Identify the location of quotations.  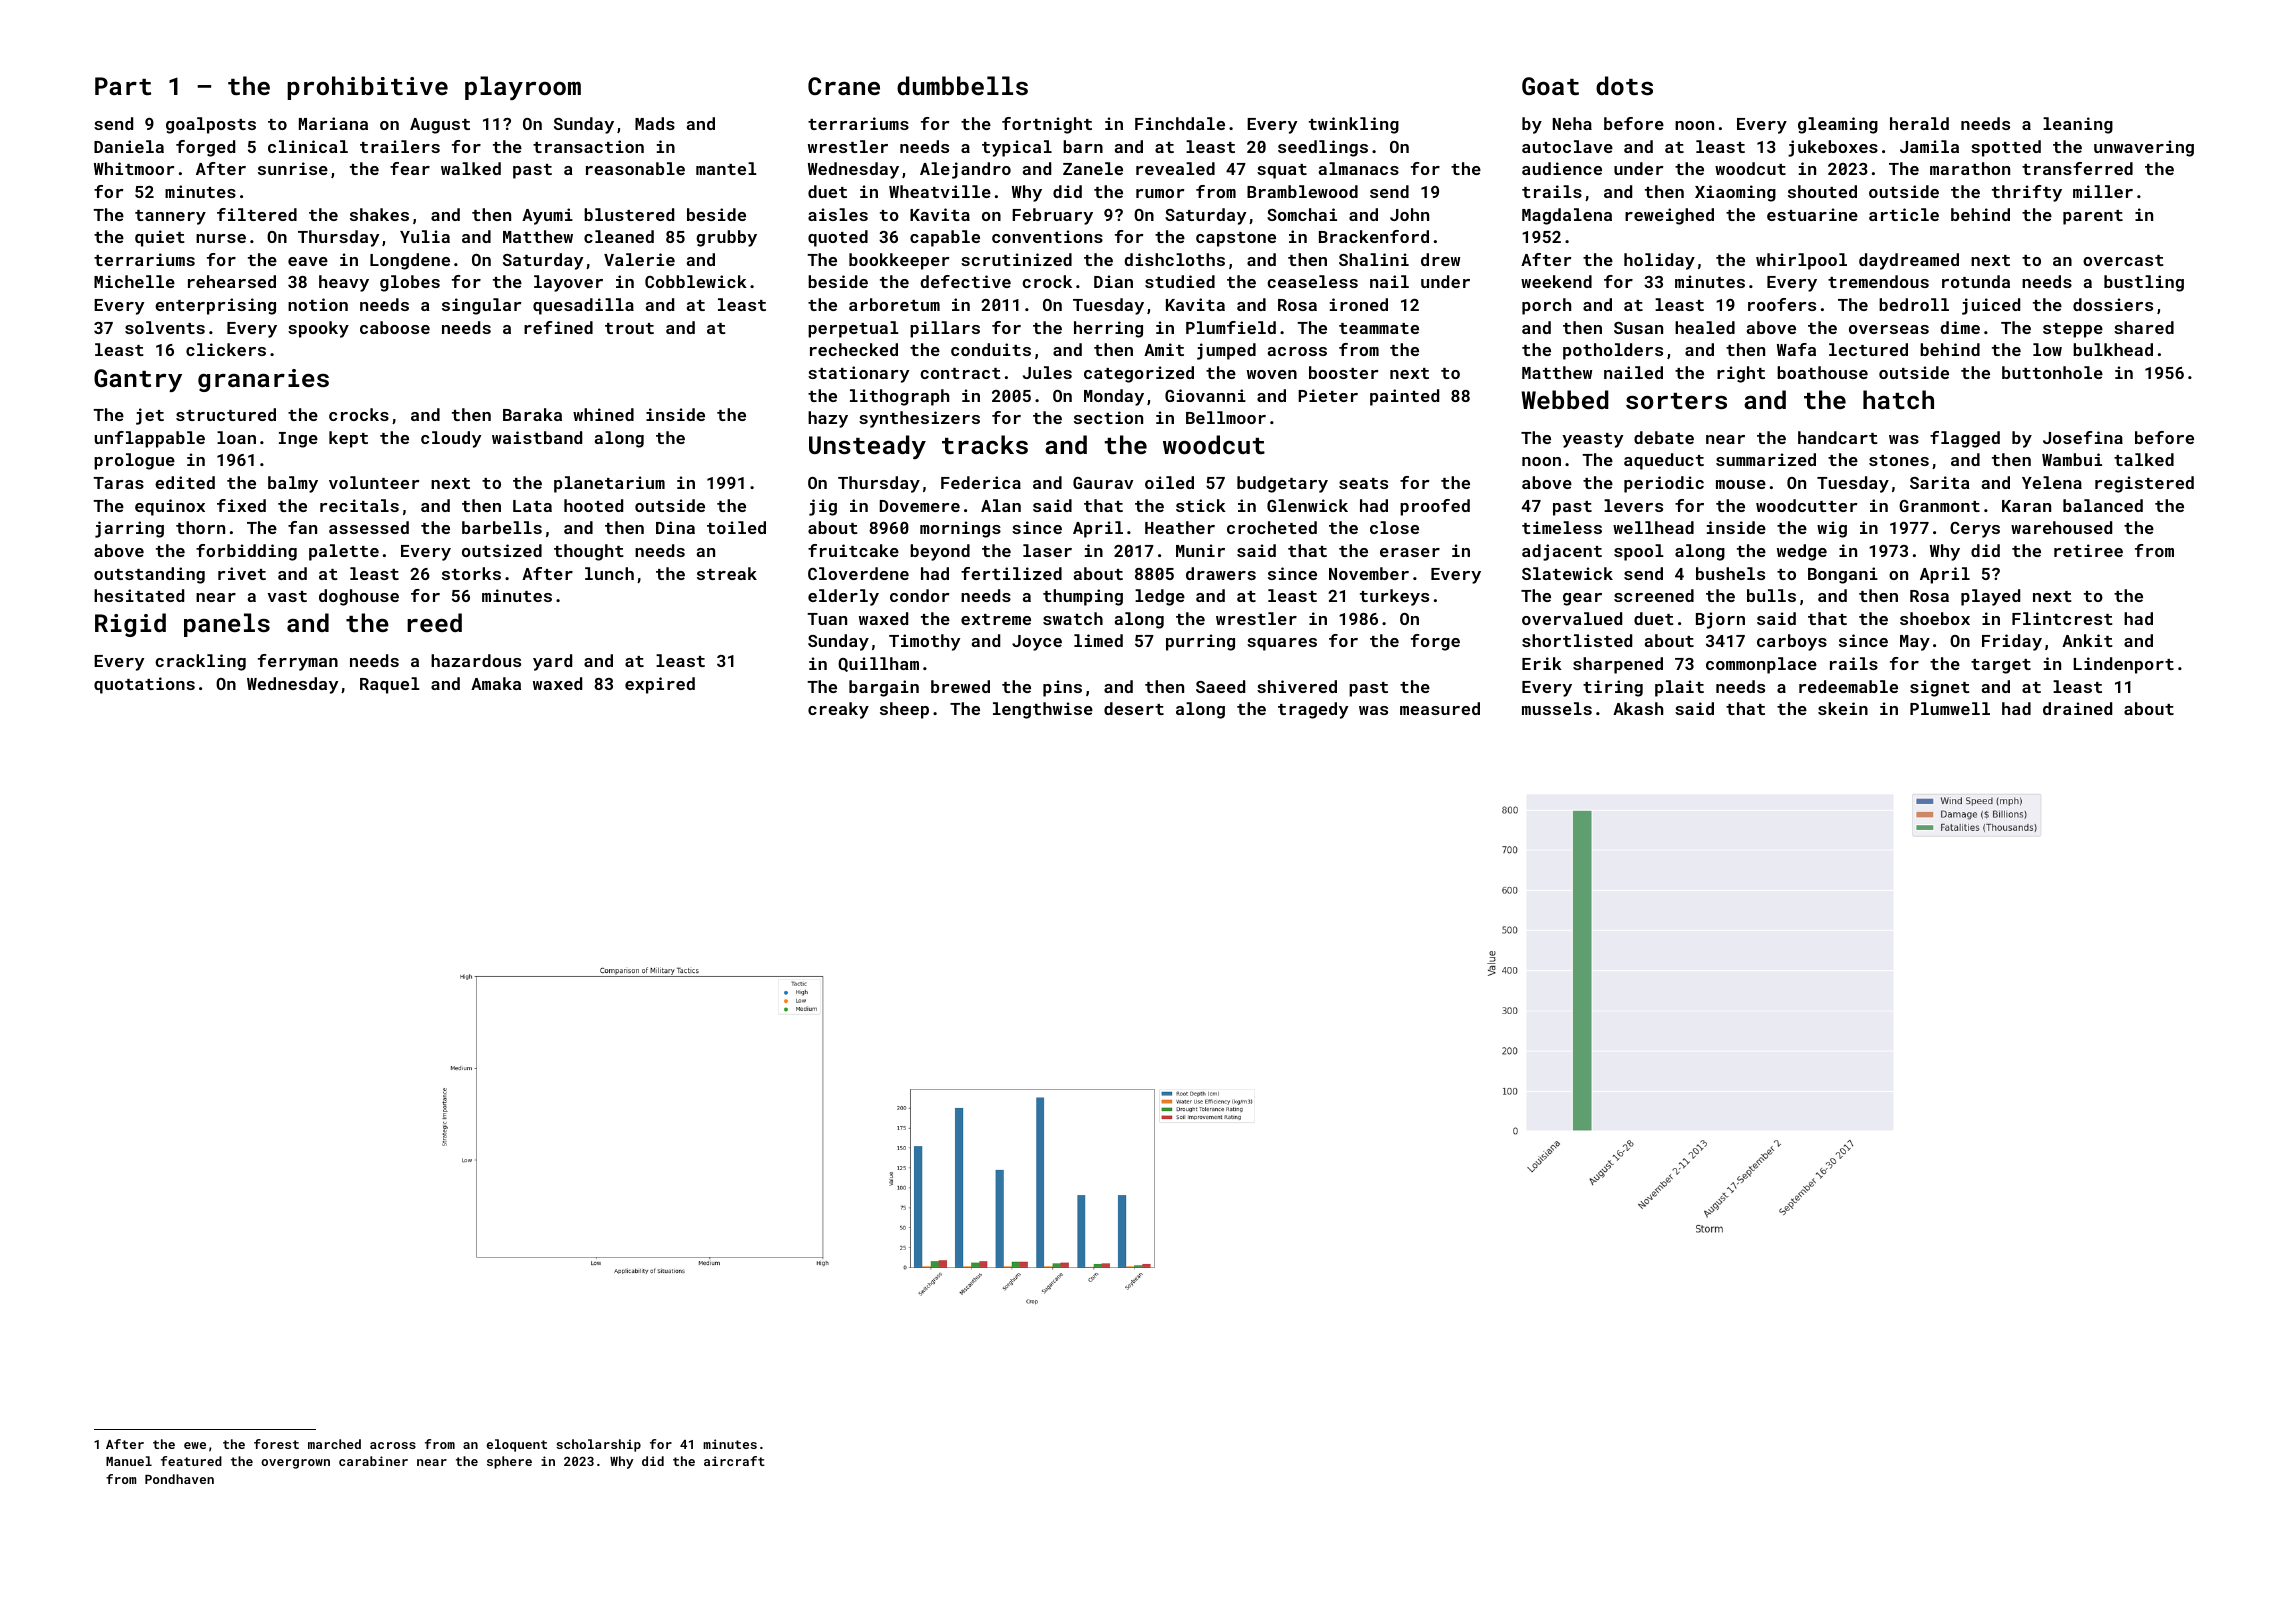
(144, 685).
